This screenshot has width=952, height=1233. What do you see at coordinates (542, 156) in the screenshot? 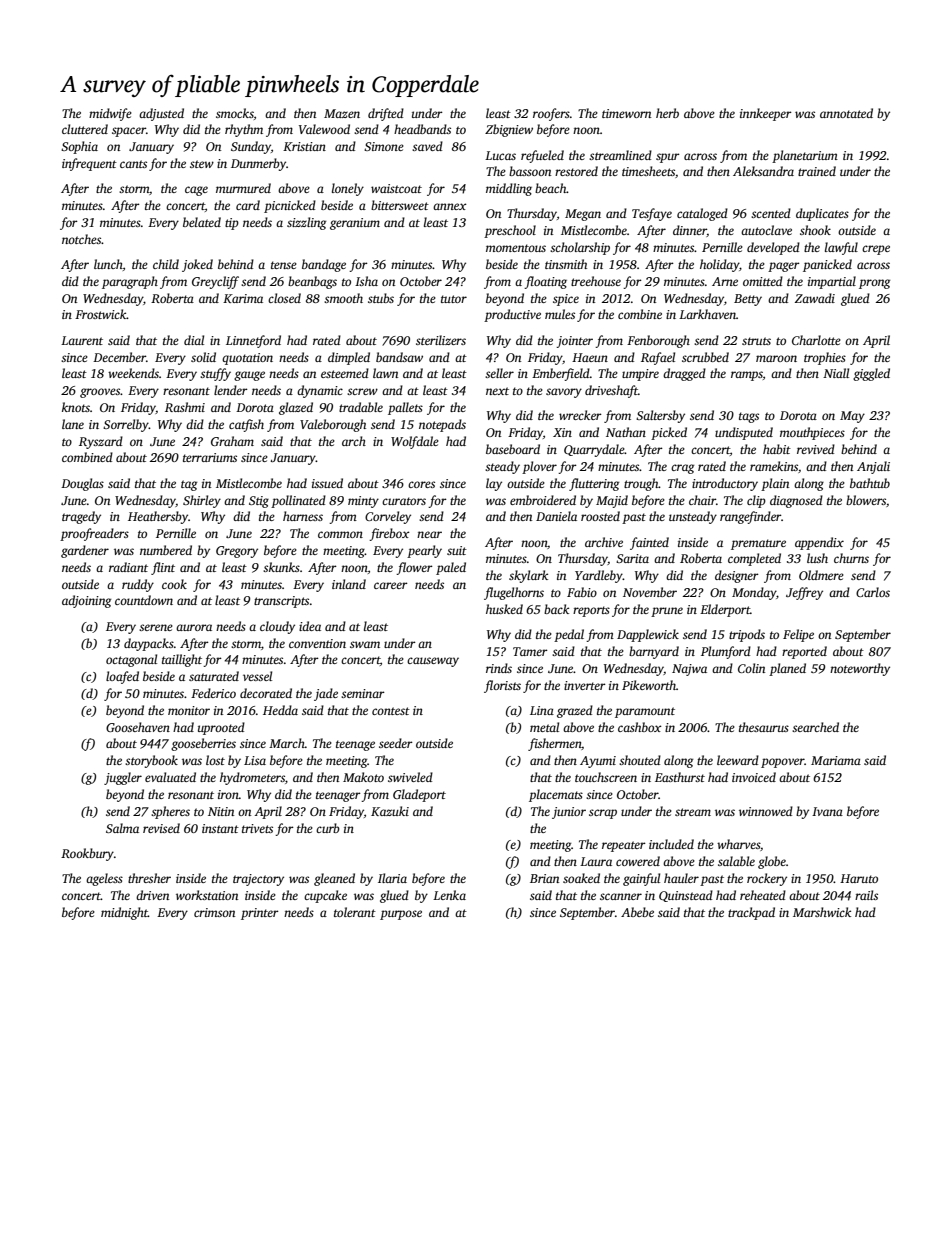
I see `refueled` at bounding box center [542, 156].
